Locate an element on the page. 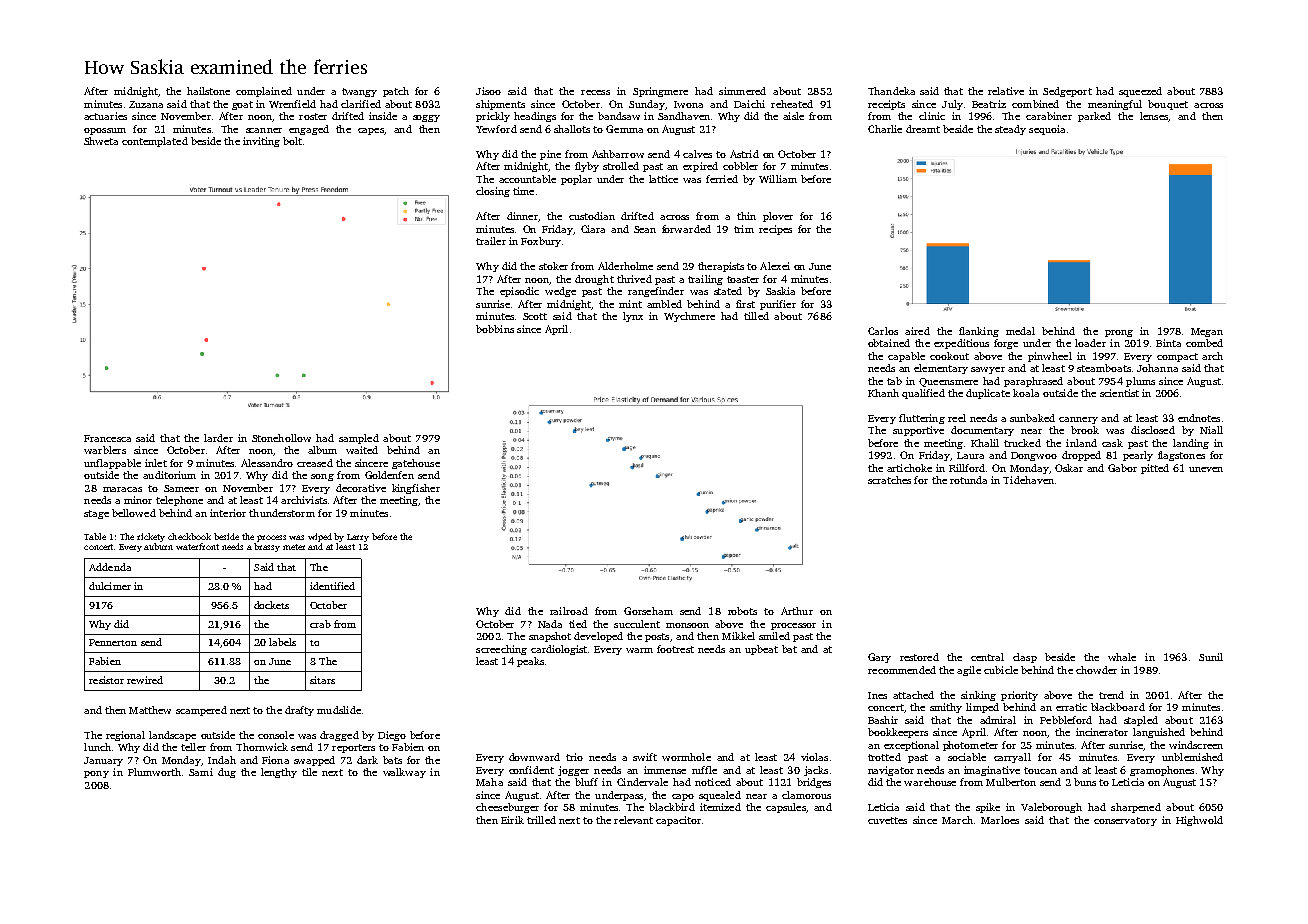  Sunil is located at coordinates (1211, 657).
